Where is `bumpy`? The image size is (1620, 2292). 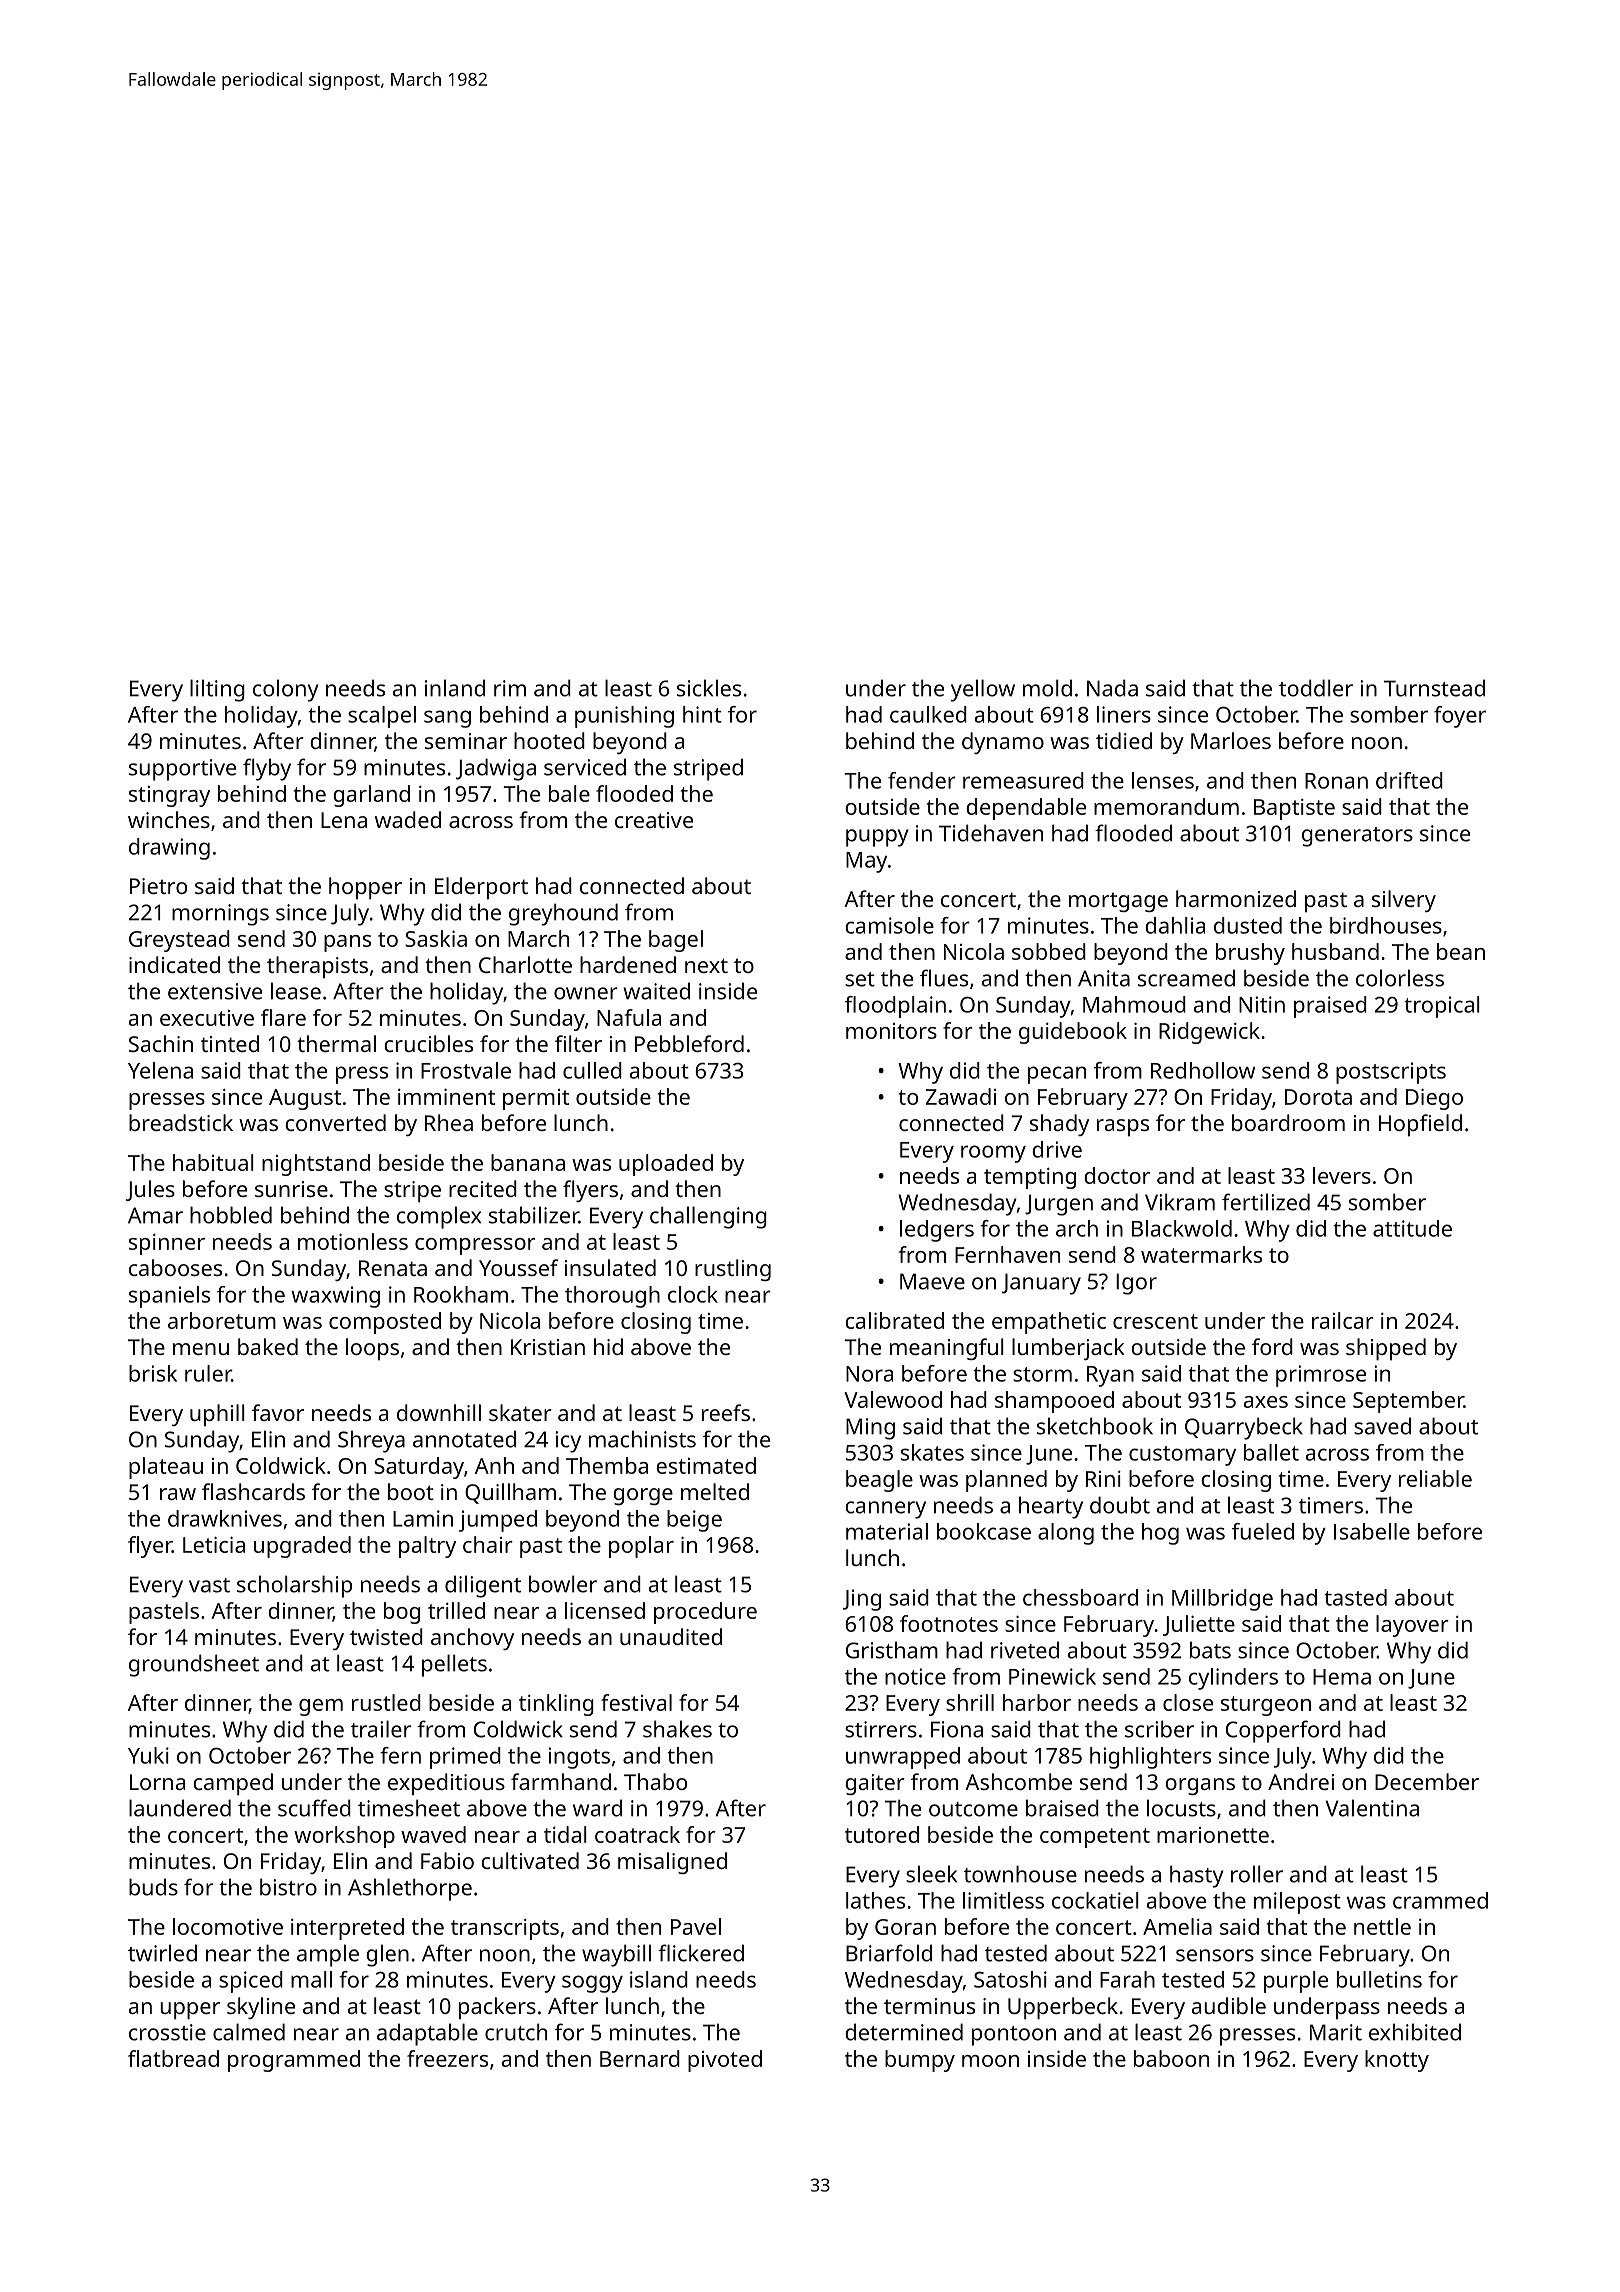
bumpy is located at coordinates (920, 2061).
